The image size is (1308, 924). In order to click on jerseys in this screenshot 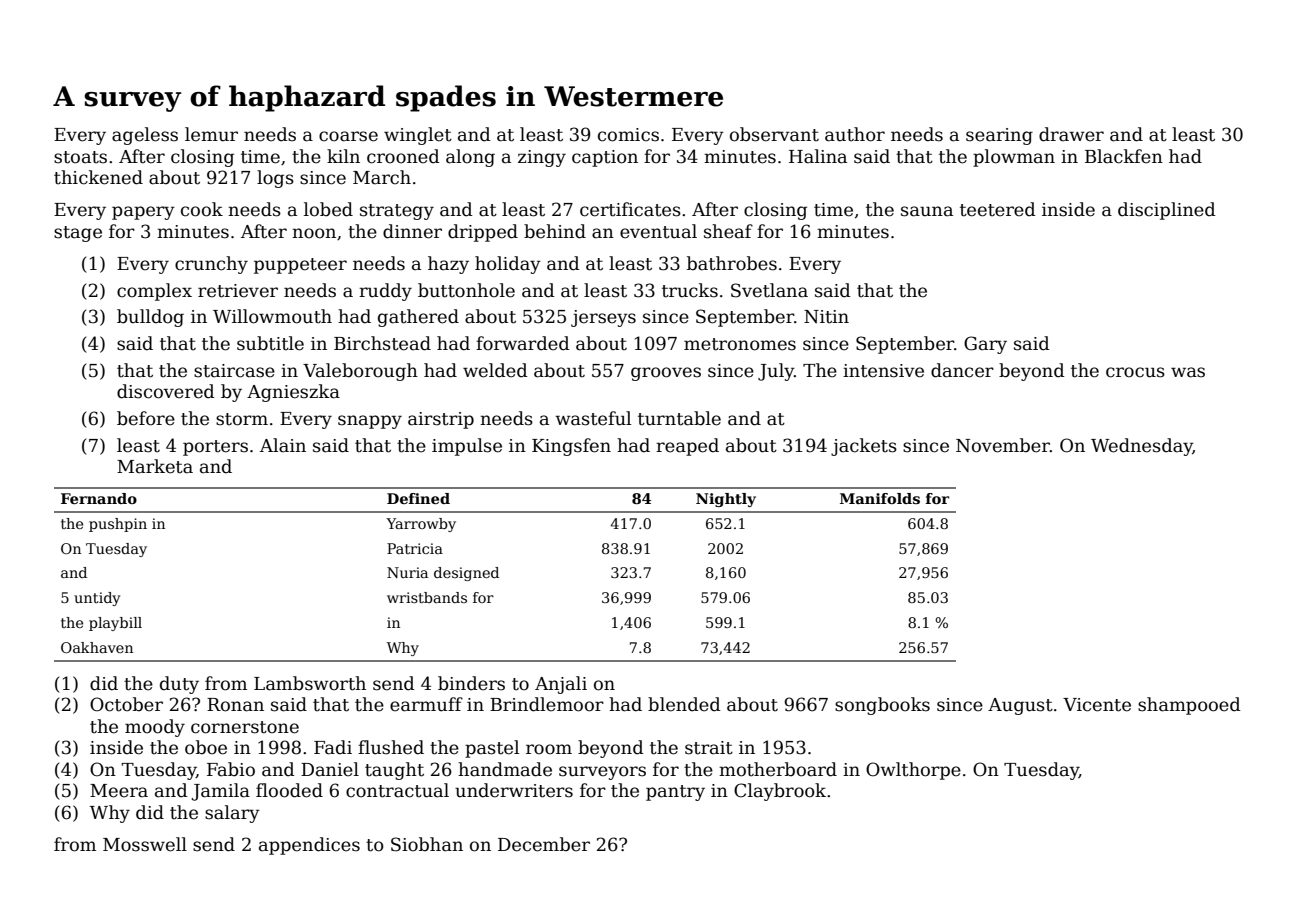, I will do `click(603, 318)`.
